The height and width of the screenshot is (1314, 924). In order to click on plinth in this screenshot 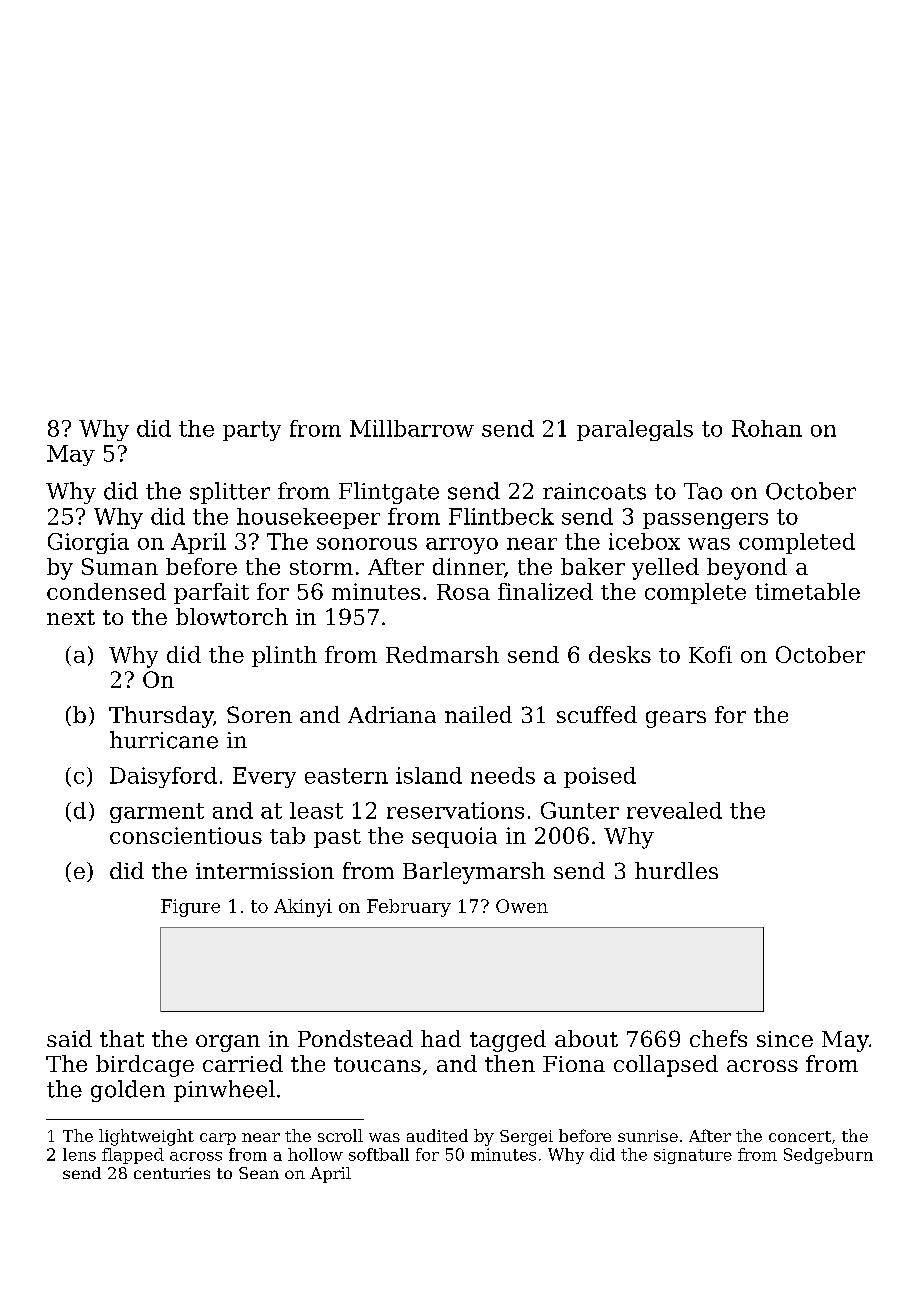, I will do `click(284, 656)`.
